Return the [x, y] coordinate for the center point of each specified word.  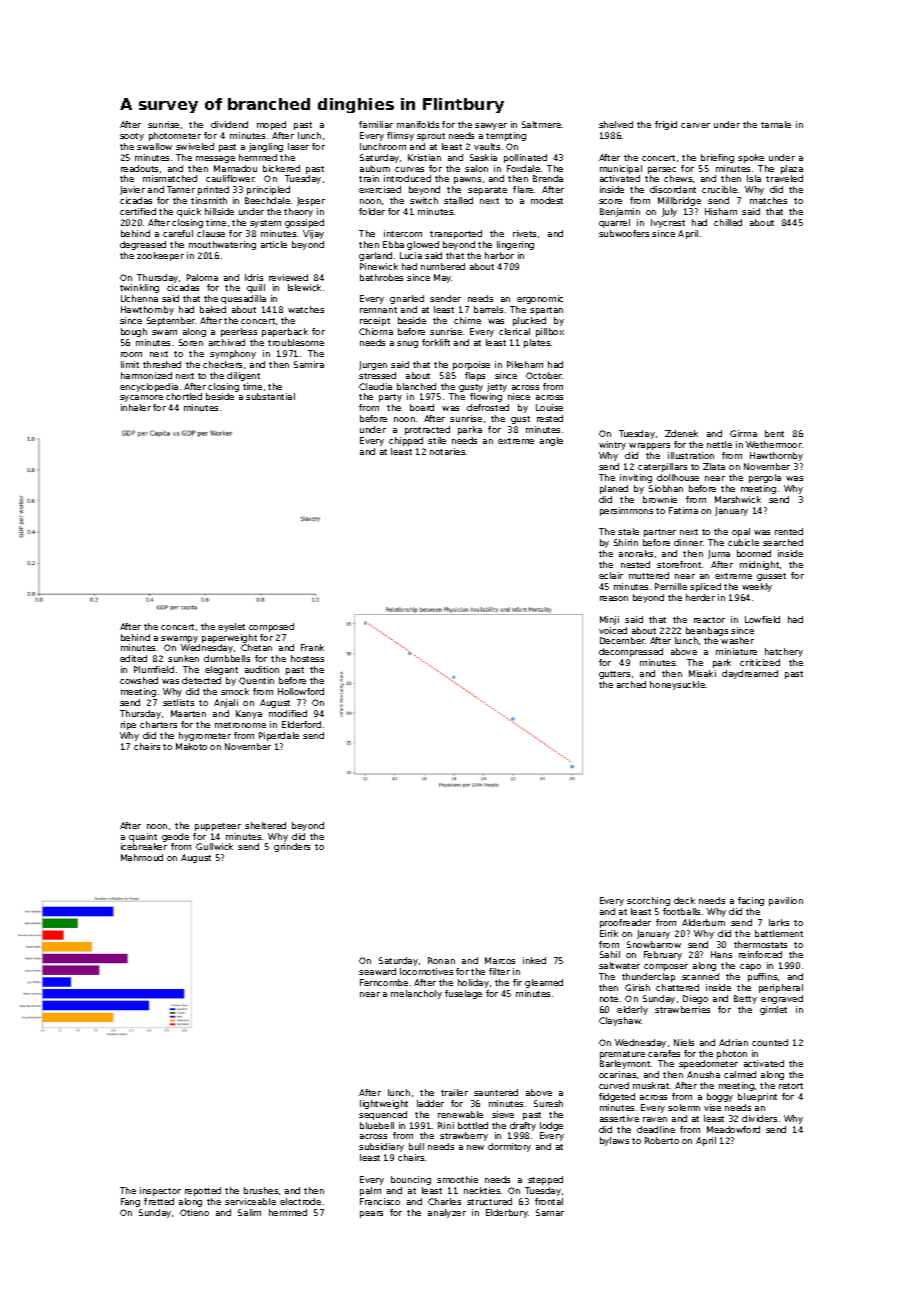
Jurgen [373, 365]
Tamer [181, 189]
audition [262, 669]
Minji [609, 620]
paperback [285, 332]
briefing [717, 158]
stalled [458, 200]
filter [499, 971]
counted [770, 1042]
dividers [759, 1118]
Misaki [702, 673]
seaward [377, 971]
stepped [545, 1180]
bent [774, 433]
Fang [130, 1202]
